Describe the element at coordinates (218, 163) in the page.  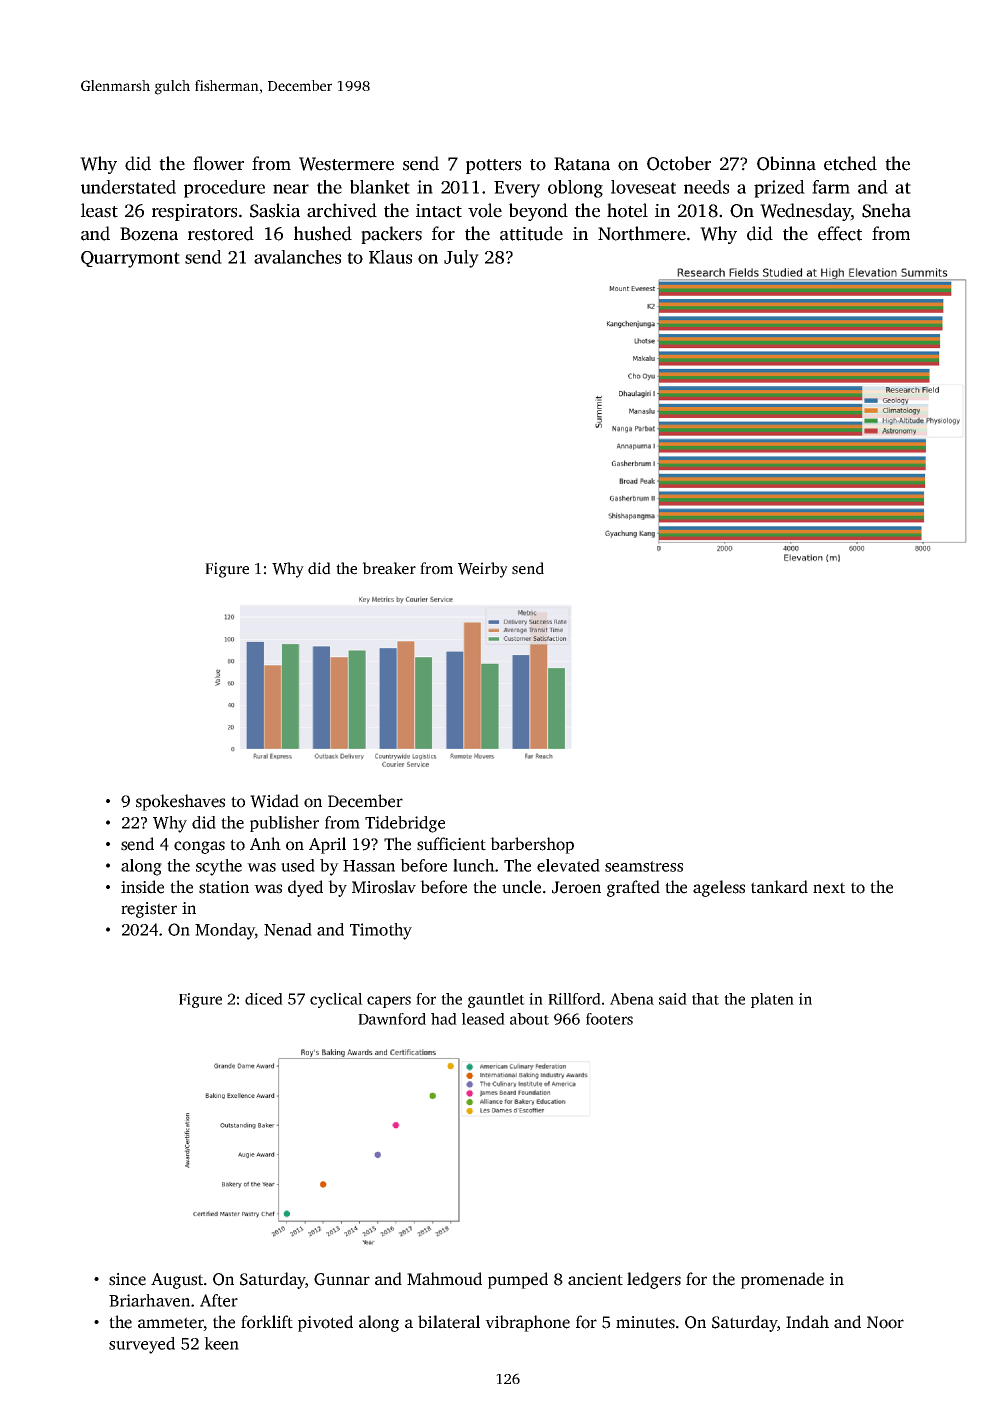
I see `flower` at that location.
